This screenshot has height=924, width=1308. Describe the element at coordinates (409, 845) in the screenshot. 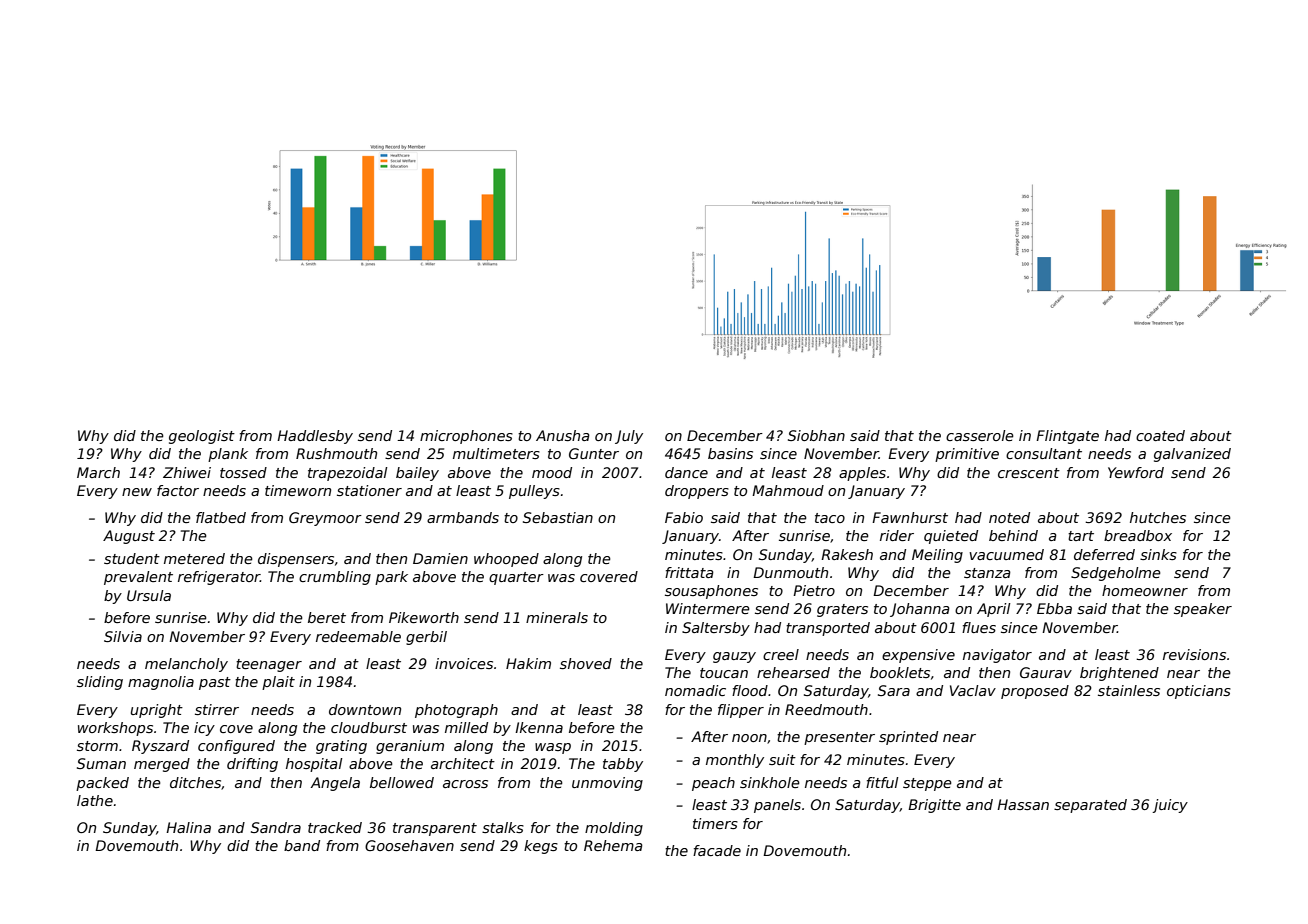

I see `Goosehaven` at that location.
